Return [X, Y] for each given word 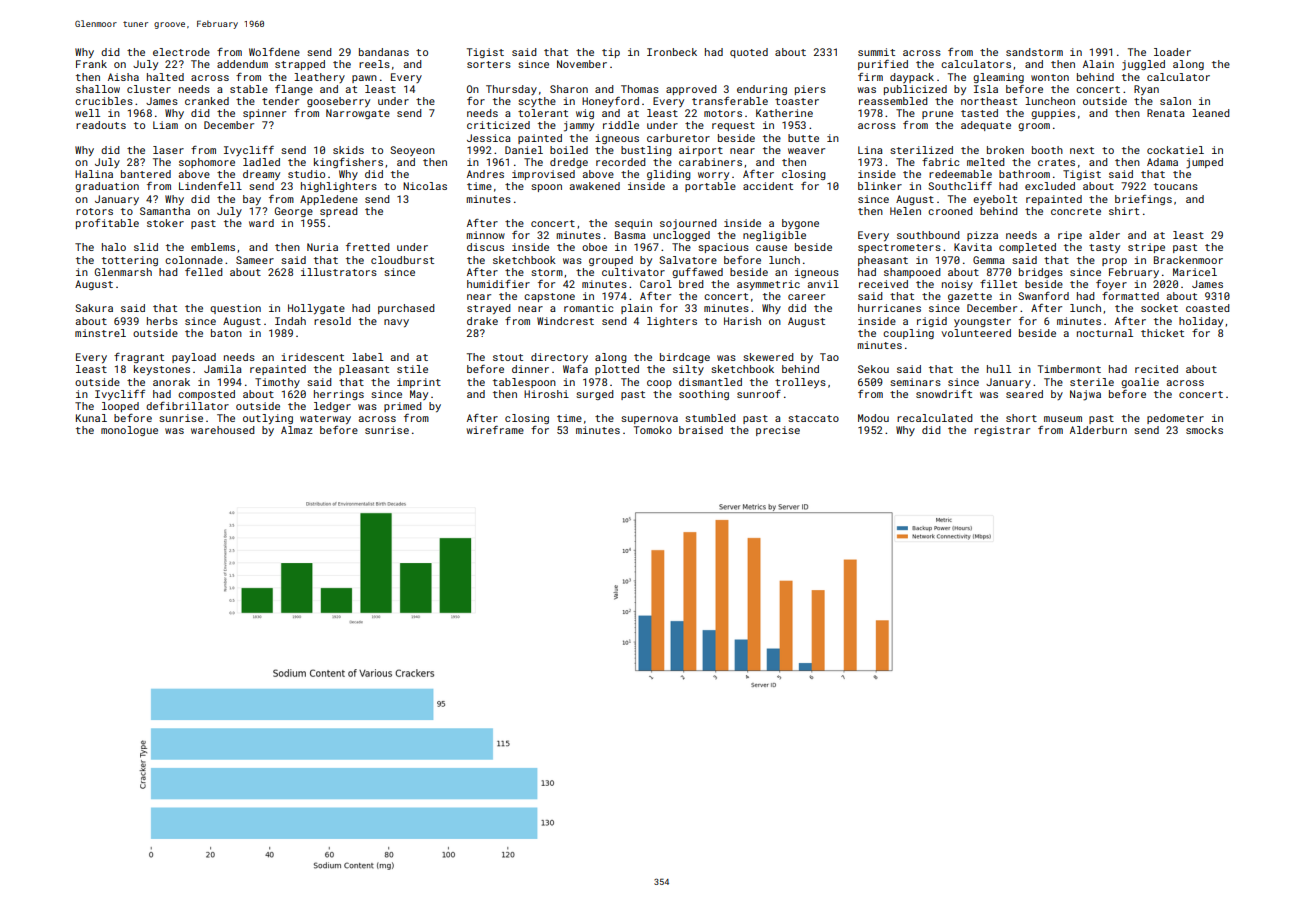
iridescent [312, 357]
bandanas [384, 52]
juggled [1143, 65]
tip [611, 53]
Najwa [1085, 395]
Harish [742, 321]
